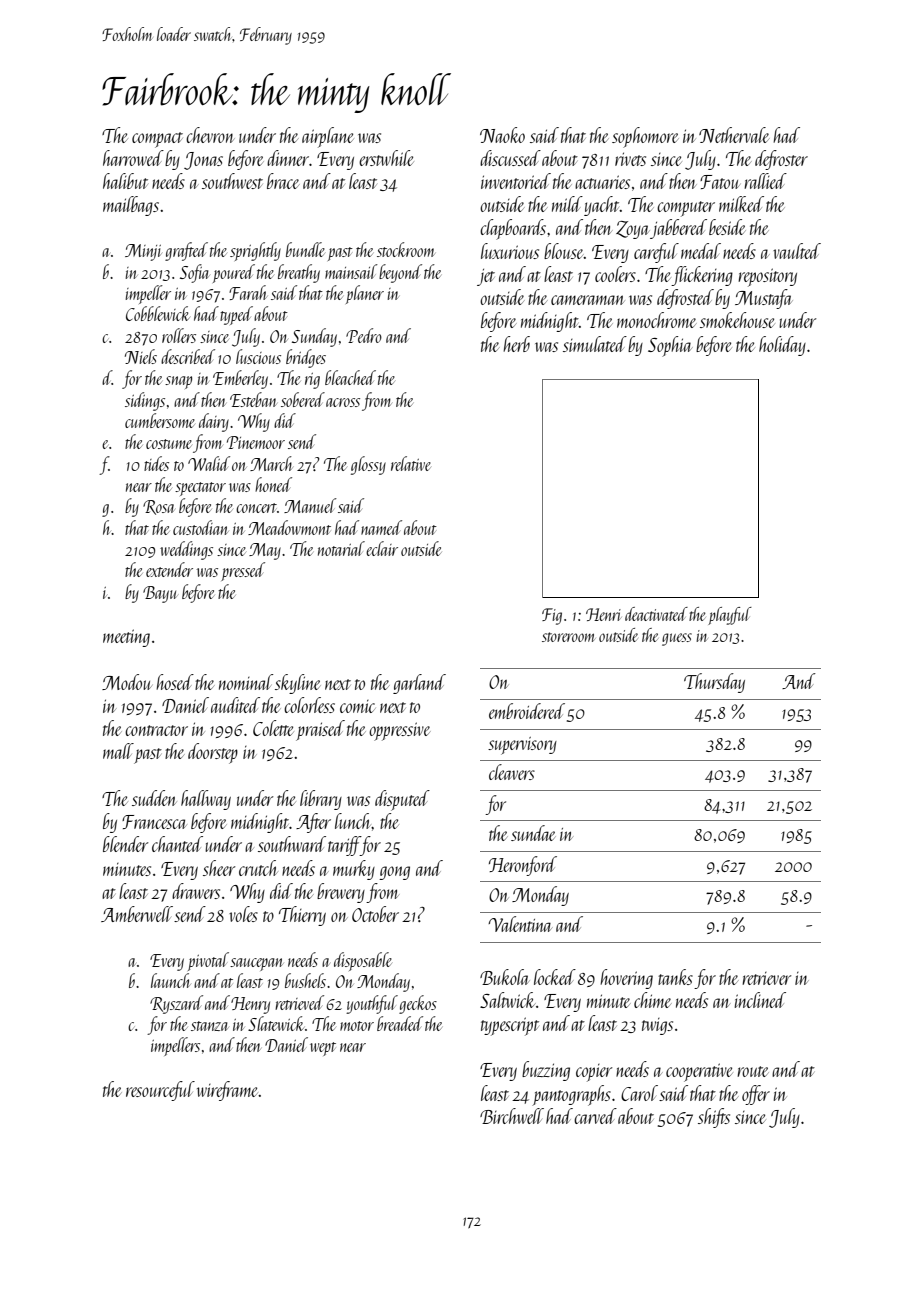 This screenshot has height=1311, width=924. Describe the element at coordinates (645, 137) in the screenshot. I see `sophomore` at that location.
